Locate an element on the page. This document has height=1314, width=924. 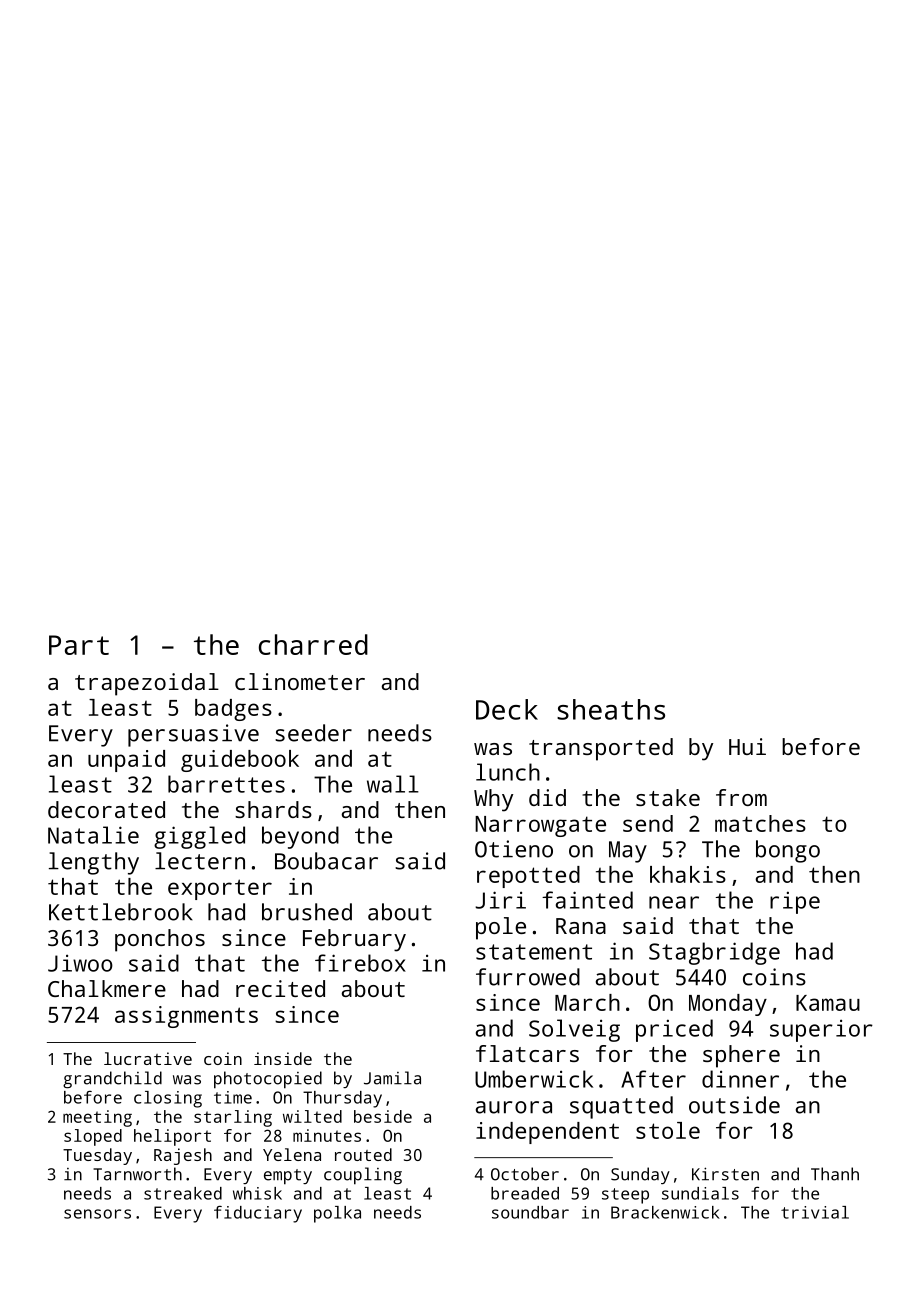
Deck is located at coordinates (507, 709).
